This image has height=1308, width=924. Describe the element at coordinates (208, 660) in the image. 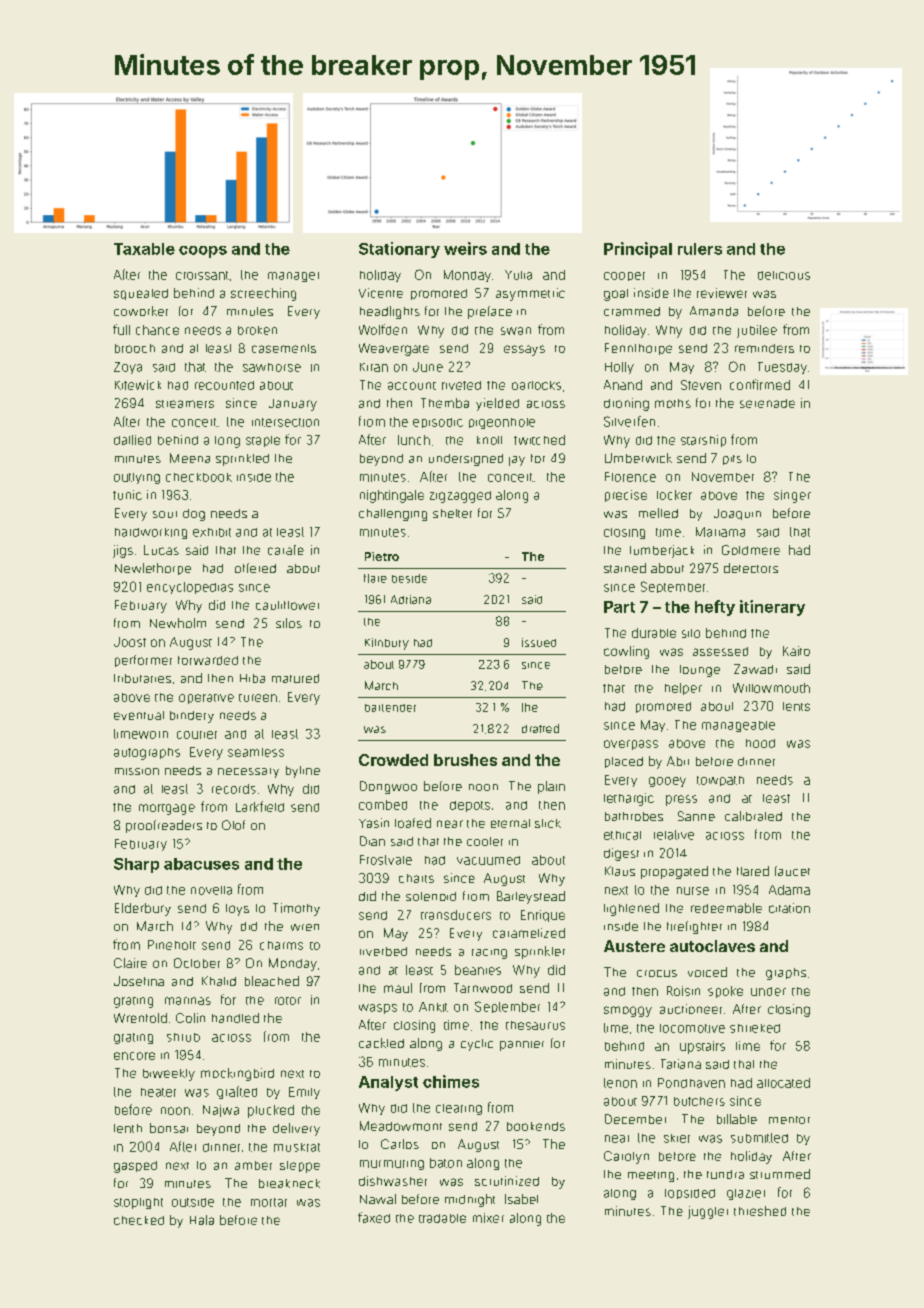

I see `forwarded` at that location.
